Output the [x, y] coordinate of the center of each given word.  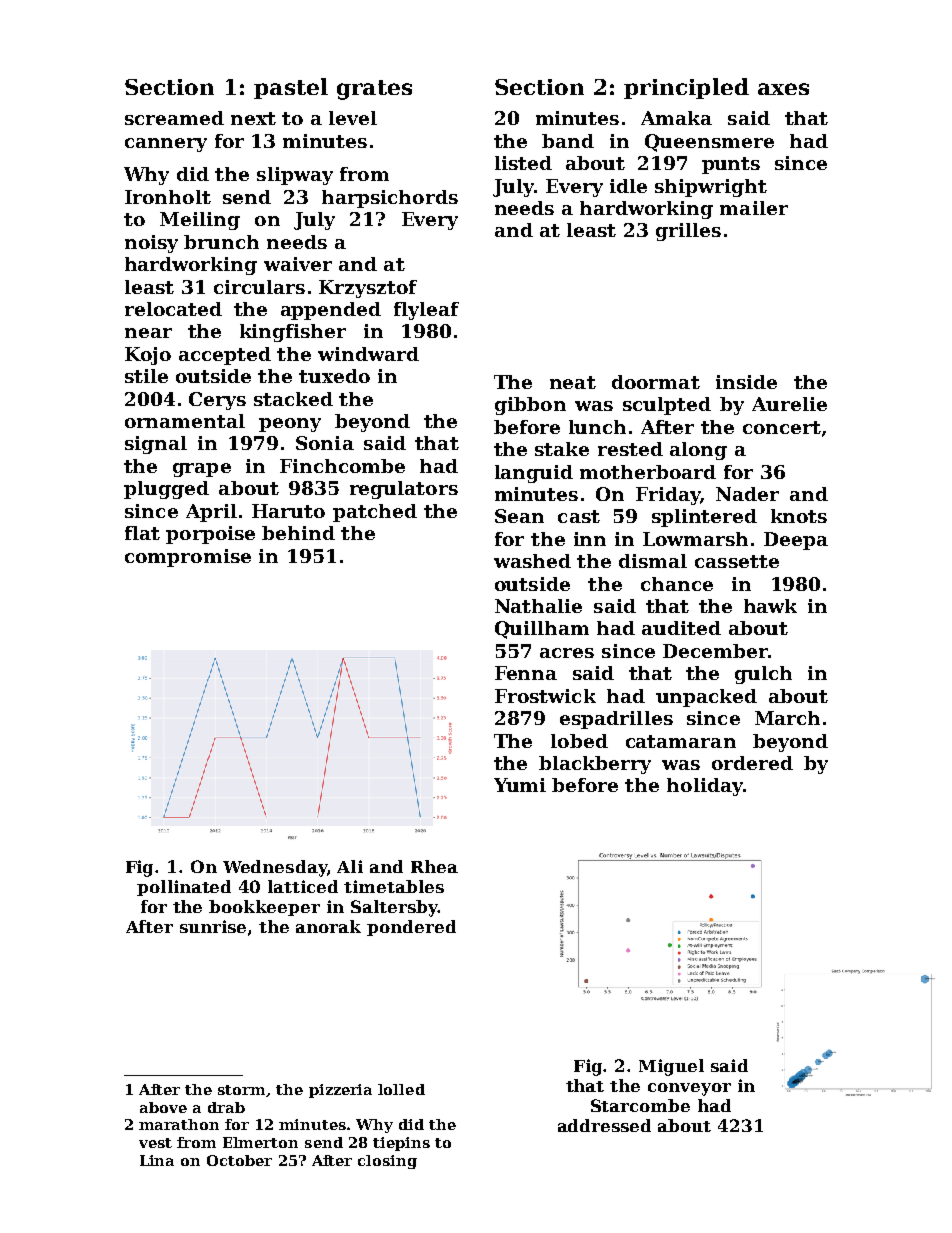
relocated [173, 309]
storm [241, 1090]
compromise [188, 558]
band [568, 141]
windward [368, 354]
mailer [754, 208]
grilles [688, 232]
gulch [763, 675]
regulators [404, 490]
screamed [174, 118]
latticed [303, 886]
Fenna [526, 673]
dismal [653, 561]
